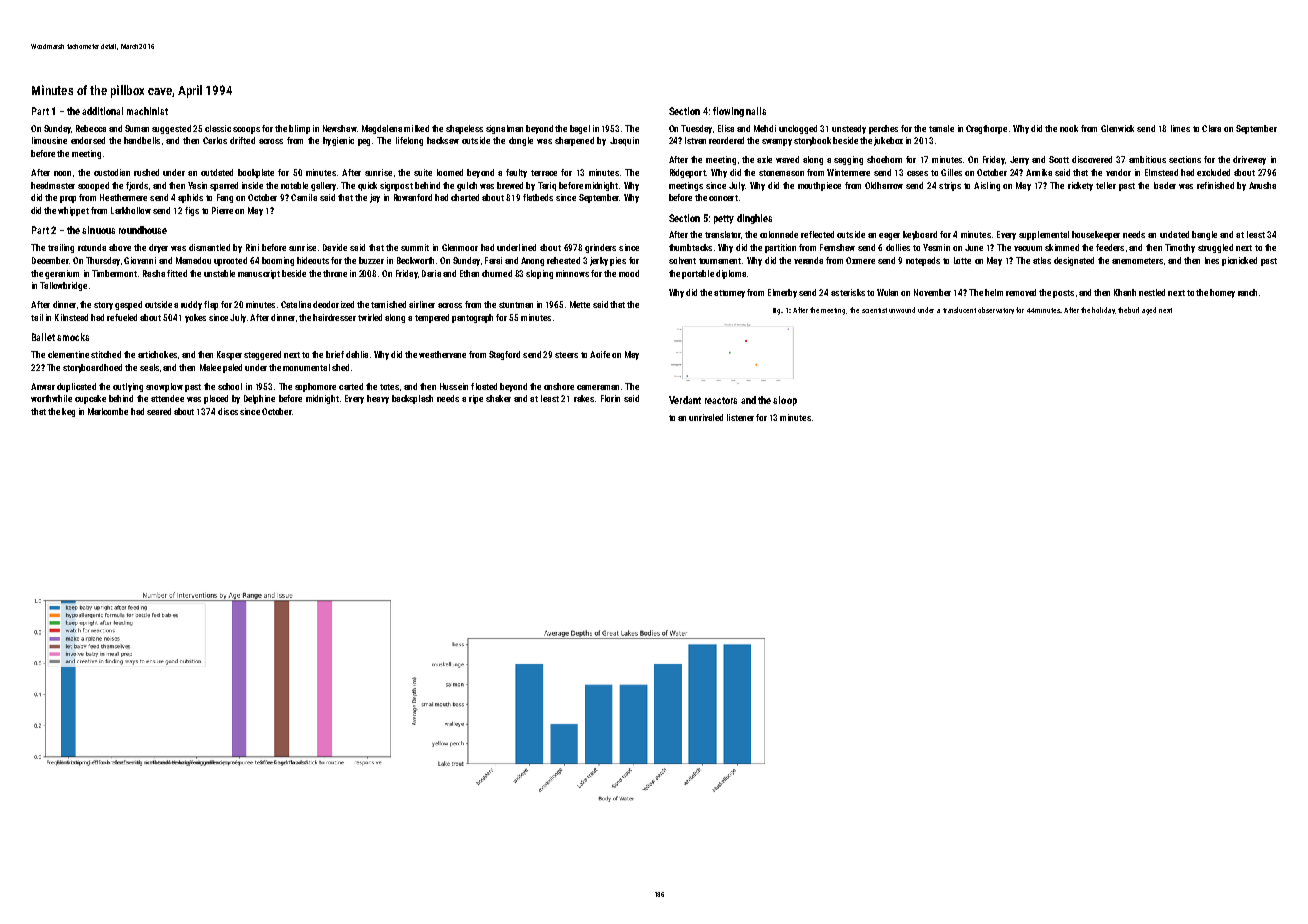 The height and width of the screenshot is (924, 1308). I want to click on anemometers, so click(1137, 261).
